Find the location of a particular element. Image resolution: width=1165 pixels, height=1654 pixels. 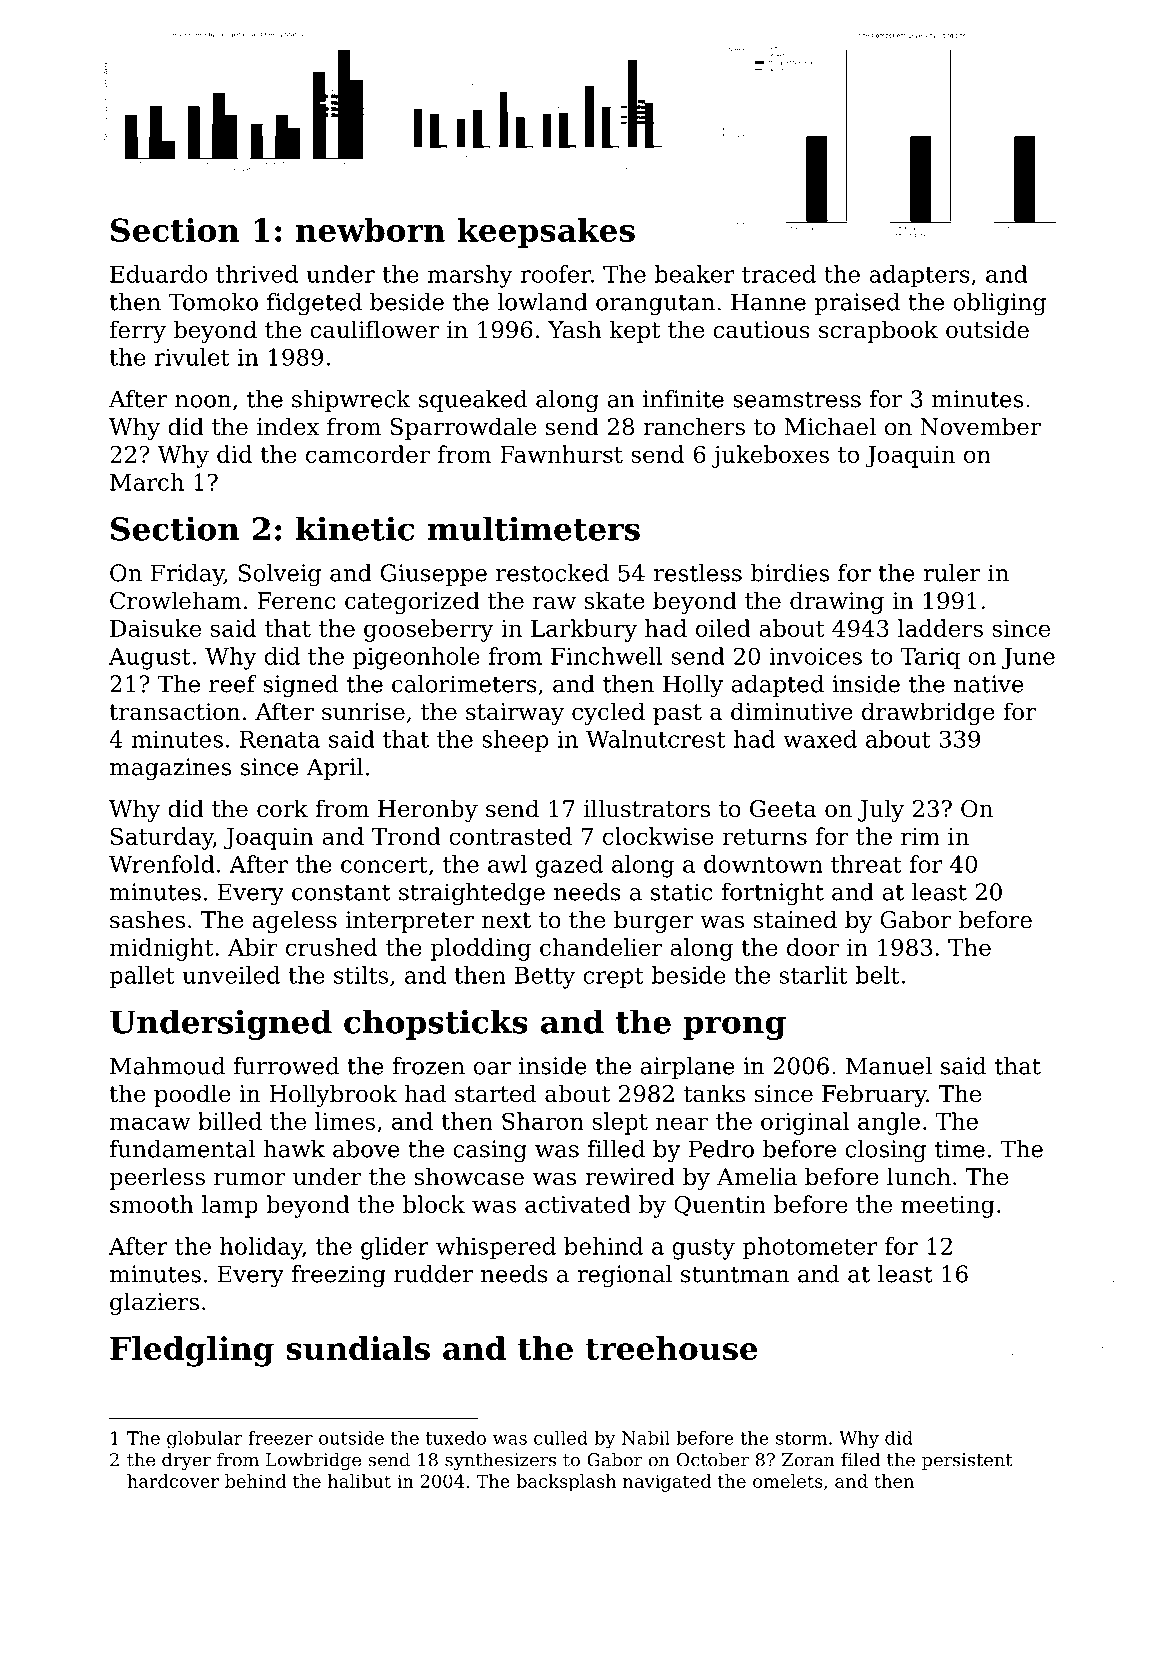

scrapbook is located at coordinates (878, 331).
